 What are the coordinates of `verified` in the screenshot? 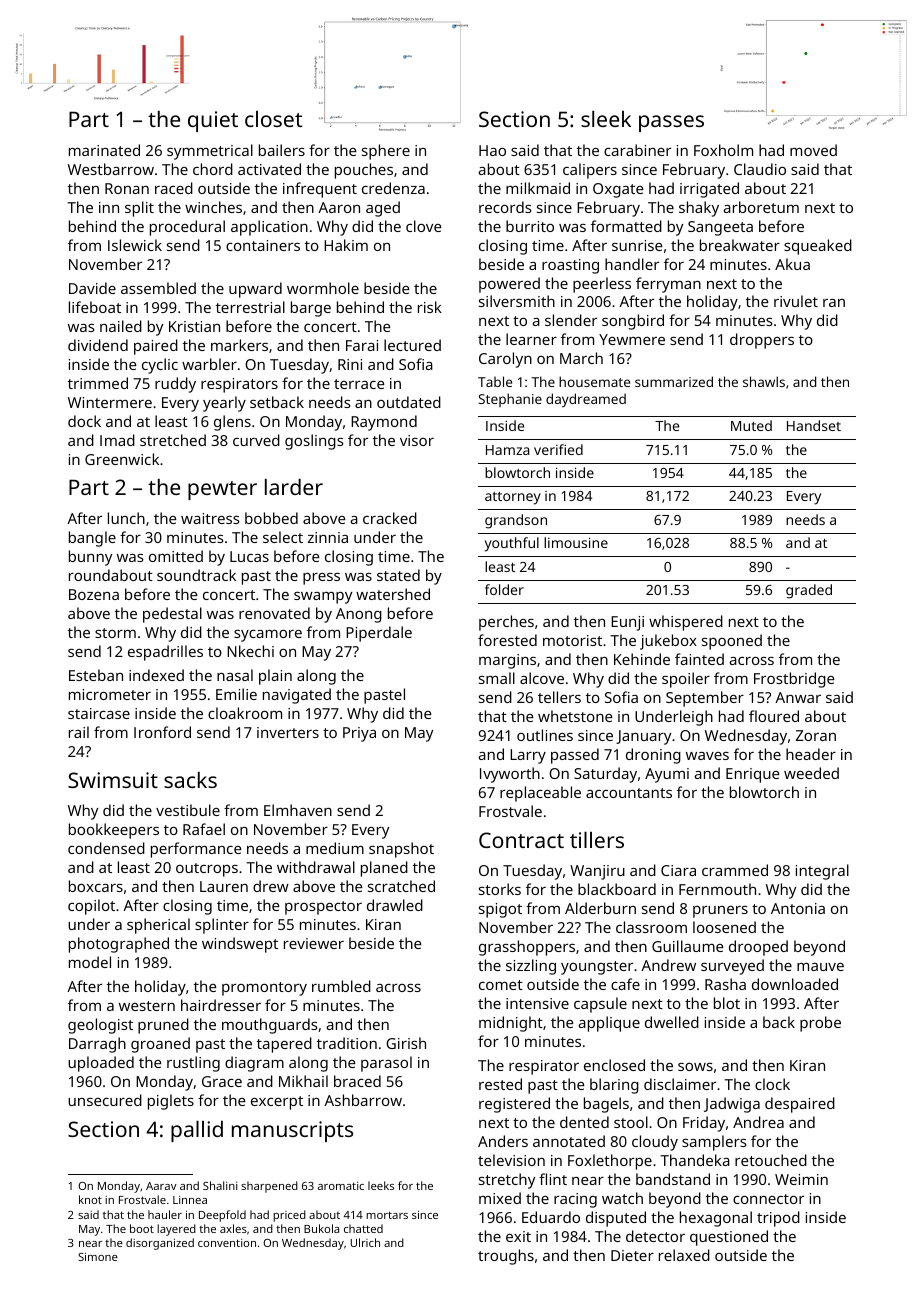 It's located at (558, 449).
